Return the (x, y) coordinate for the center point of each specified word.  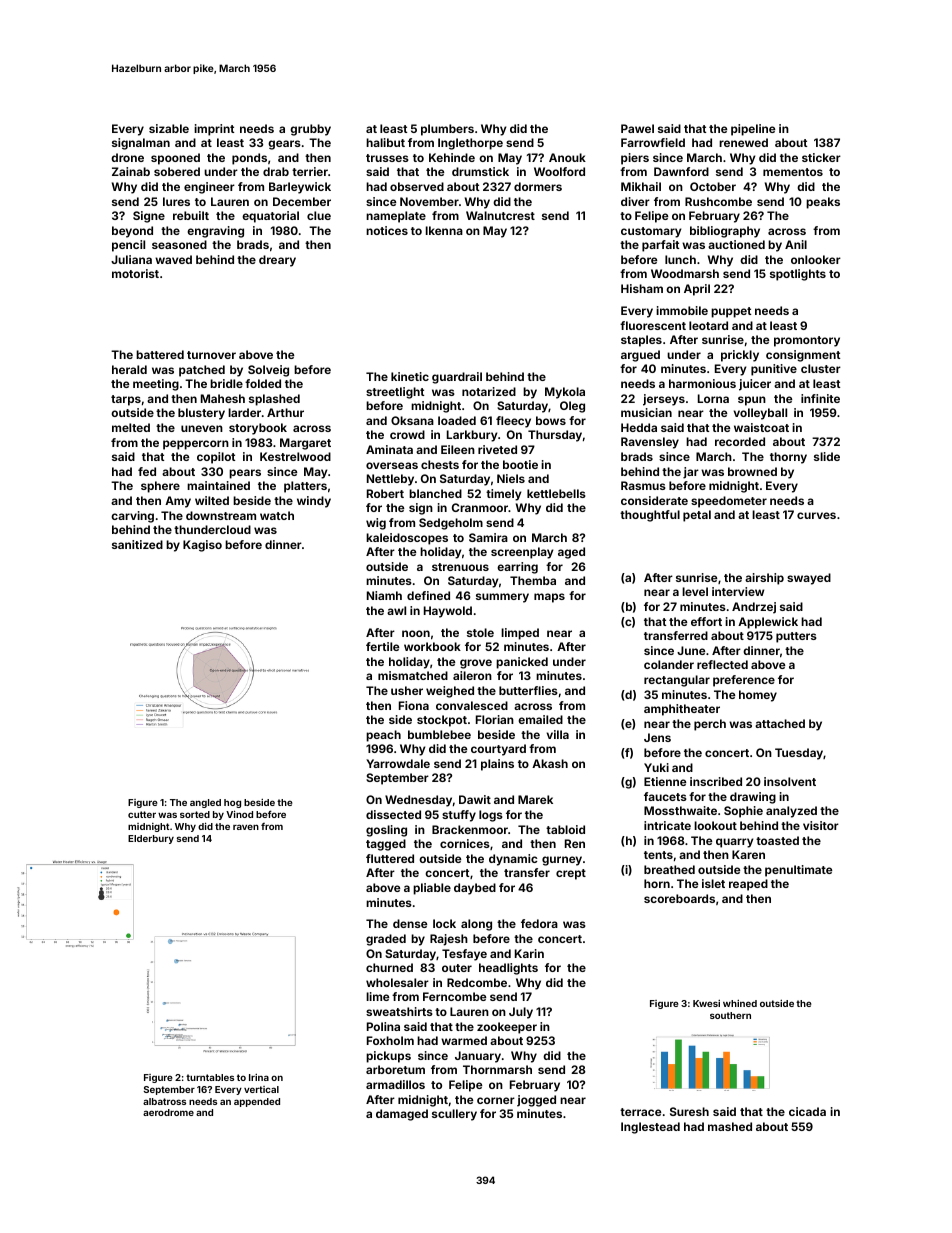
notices (387, 230)
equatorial (270, 217)
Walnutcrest (500, 215)
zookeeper (507, 1028)
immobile (682, 310)
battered (160, 354)
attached (780, 723)
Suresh (689, 1111)
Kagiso (202, 546)
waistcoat (761, 427)
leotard (708, 325)
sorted (195, 814)
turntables (210, 1077)
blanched (435, 493)
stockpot (442, 721)
